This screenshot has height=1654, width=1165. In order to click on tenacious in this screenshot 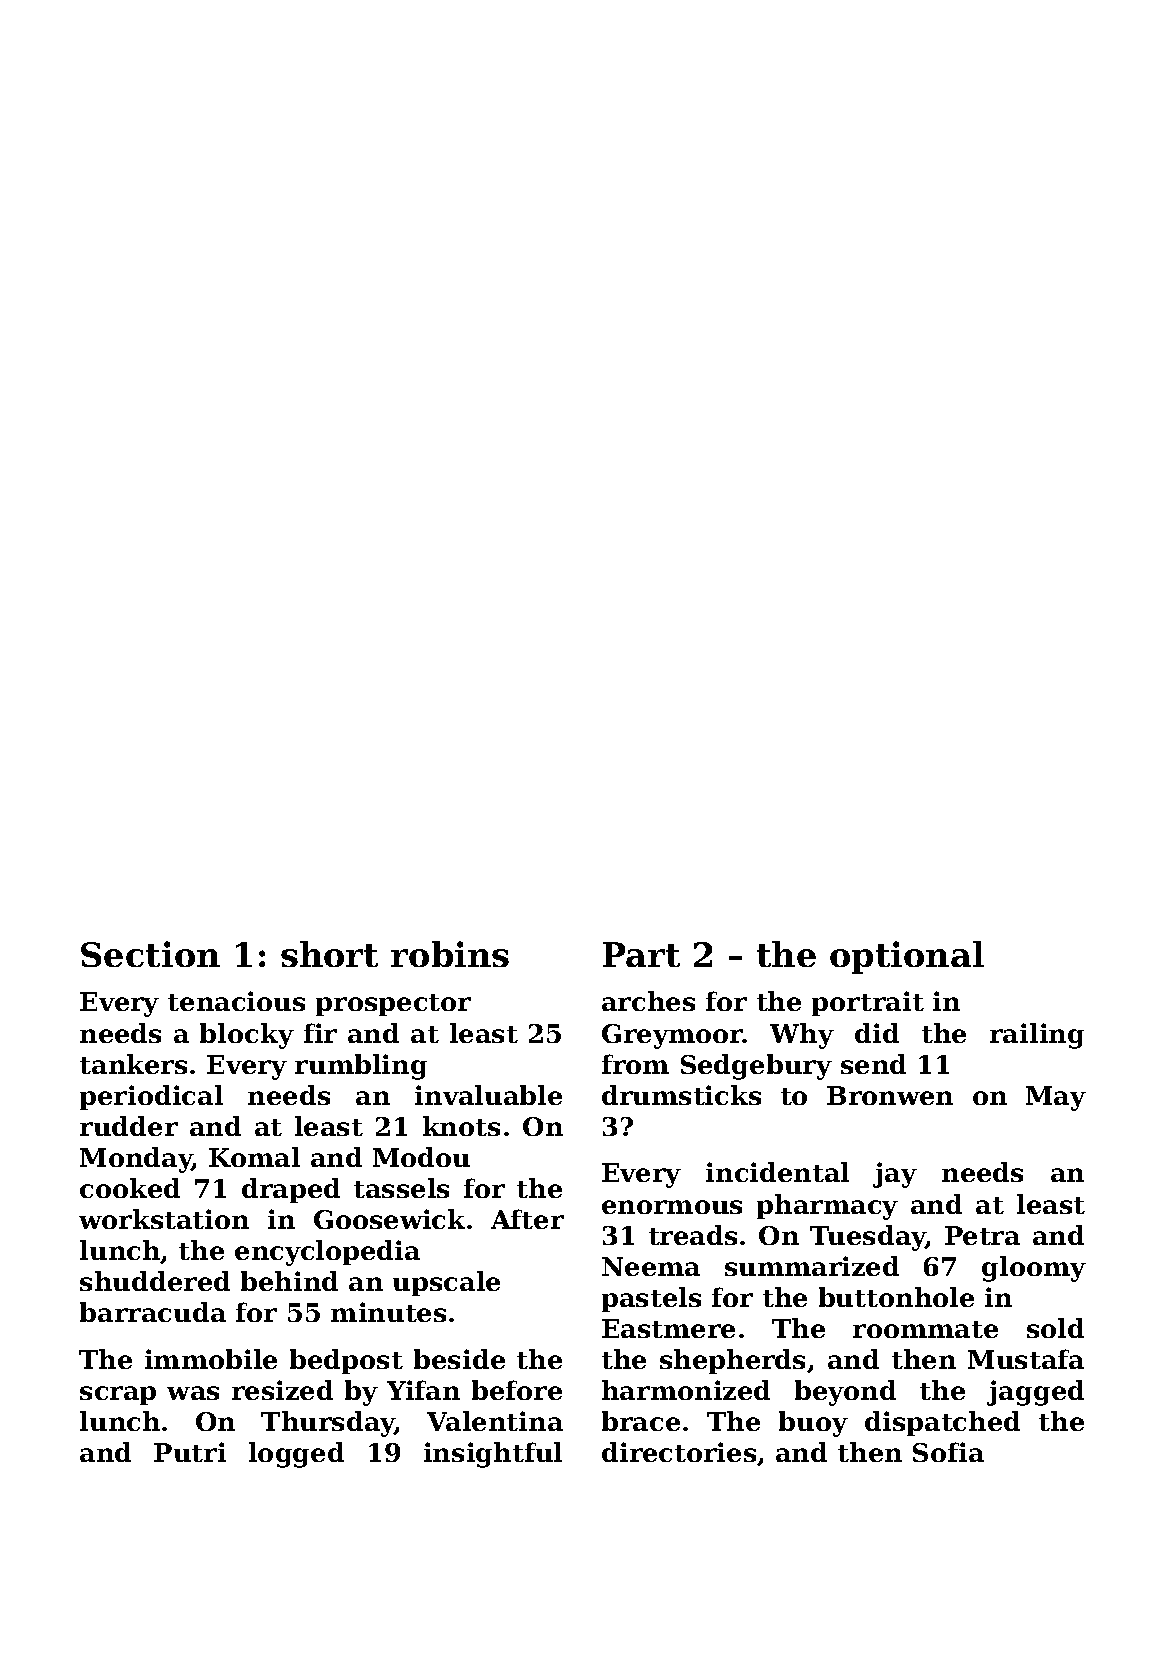, I will do `click(236, 1001)`.
